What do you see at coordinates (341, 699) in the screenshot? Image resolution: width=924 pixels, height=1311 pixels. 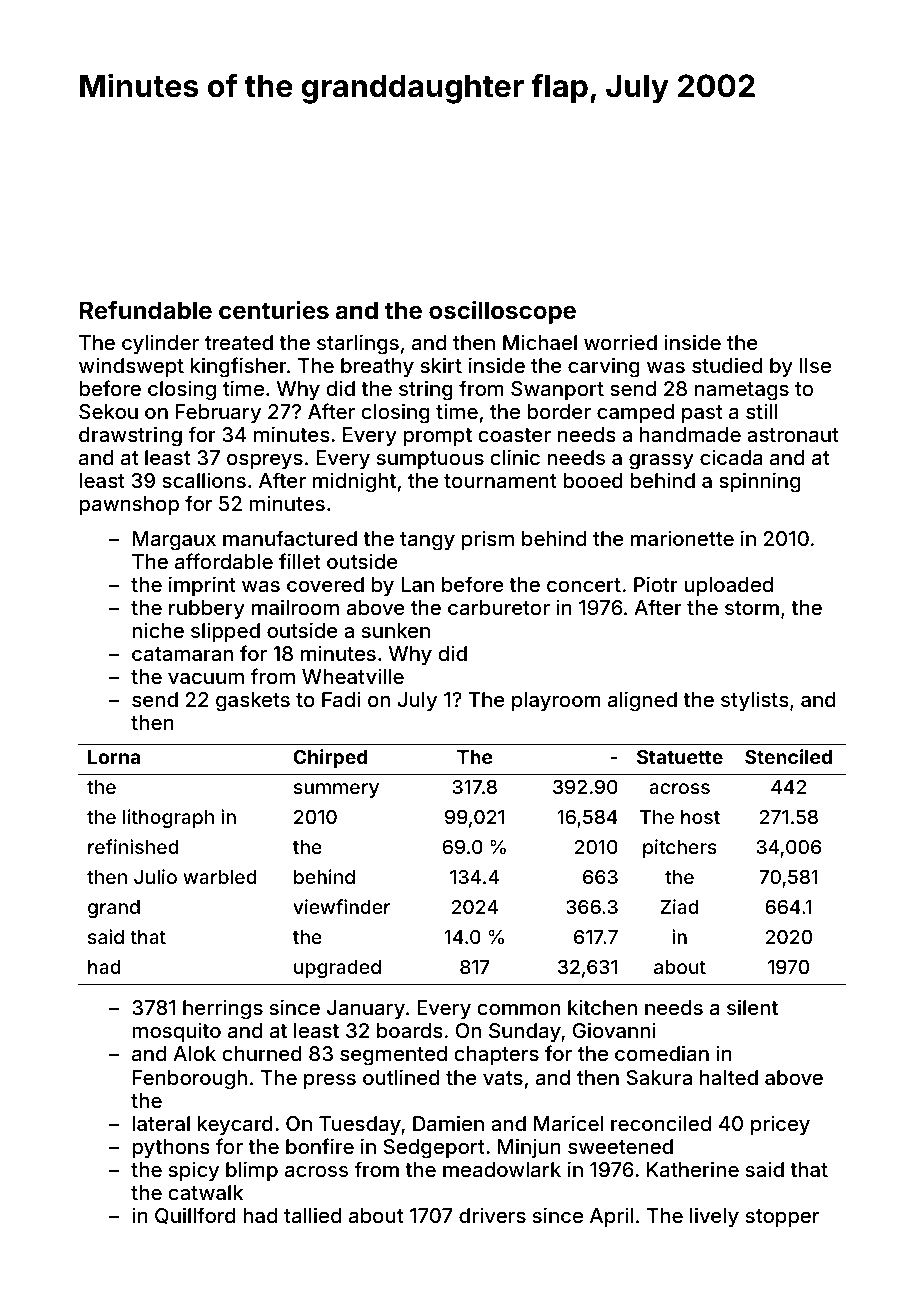 I see `Fadi` at bounding box center [341, 699].
